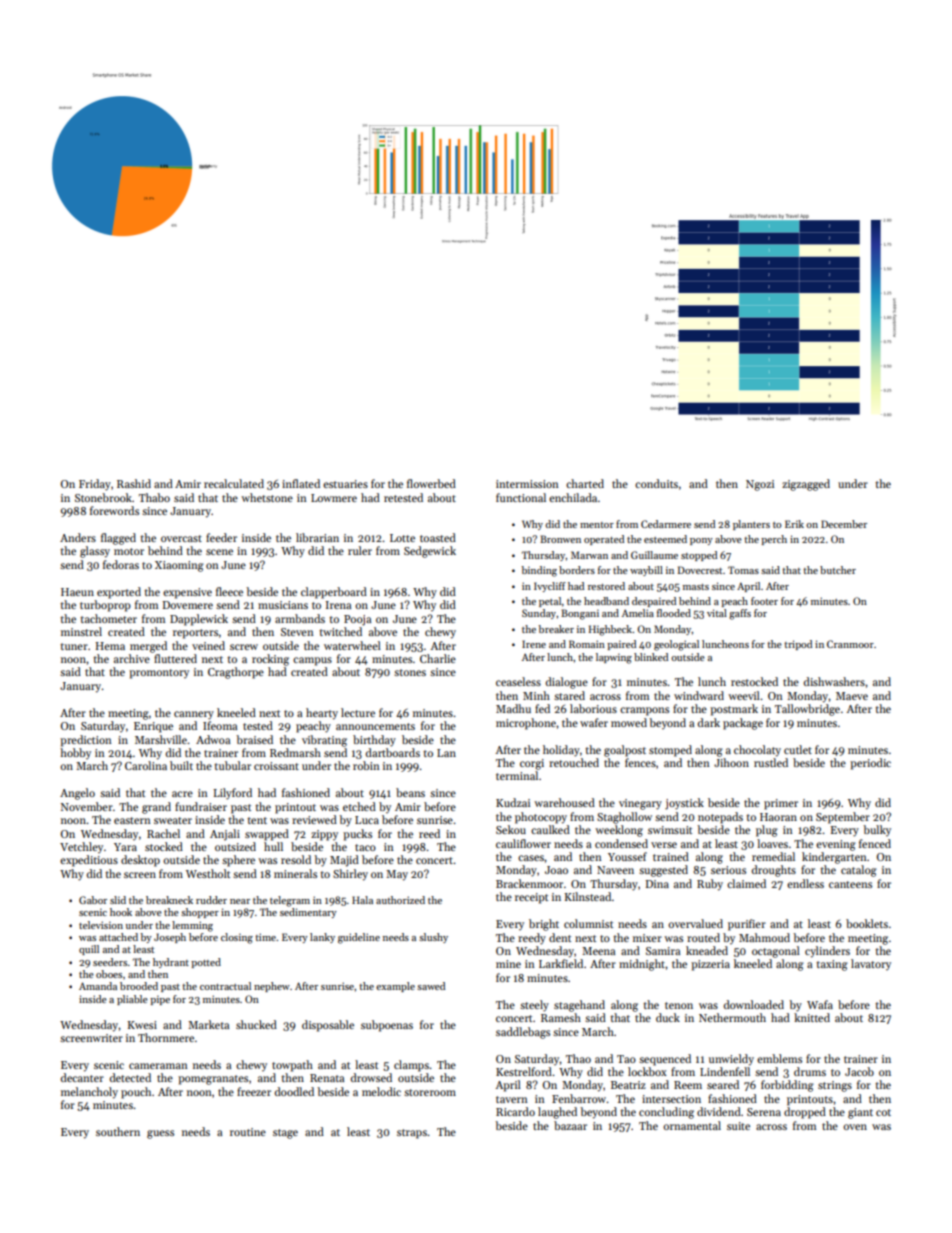 The width and height of the screenshot is (952, 1233). Describe the element at coordinates (256, 1024) in the screenshot. I see `shucked` at that location.
